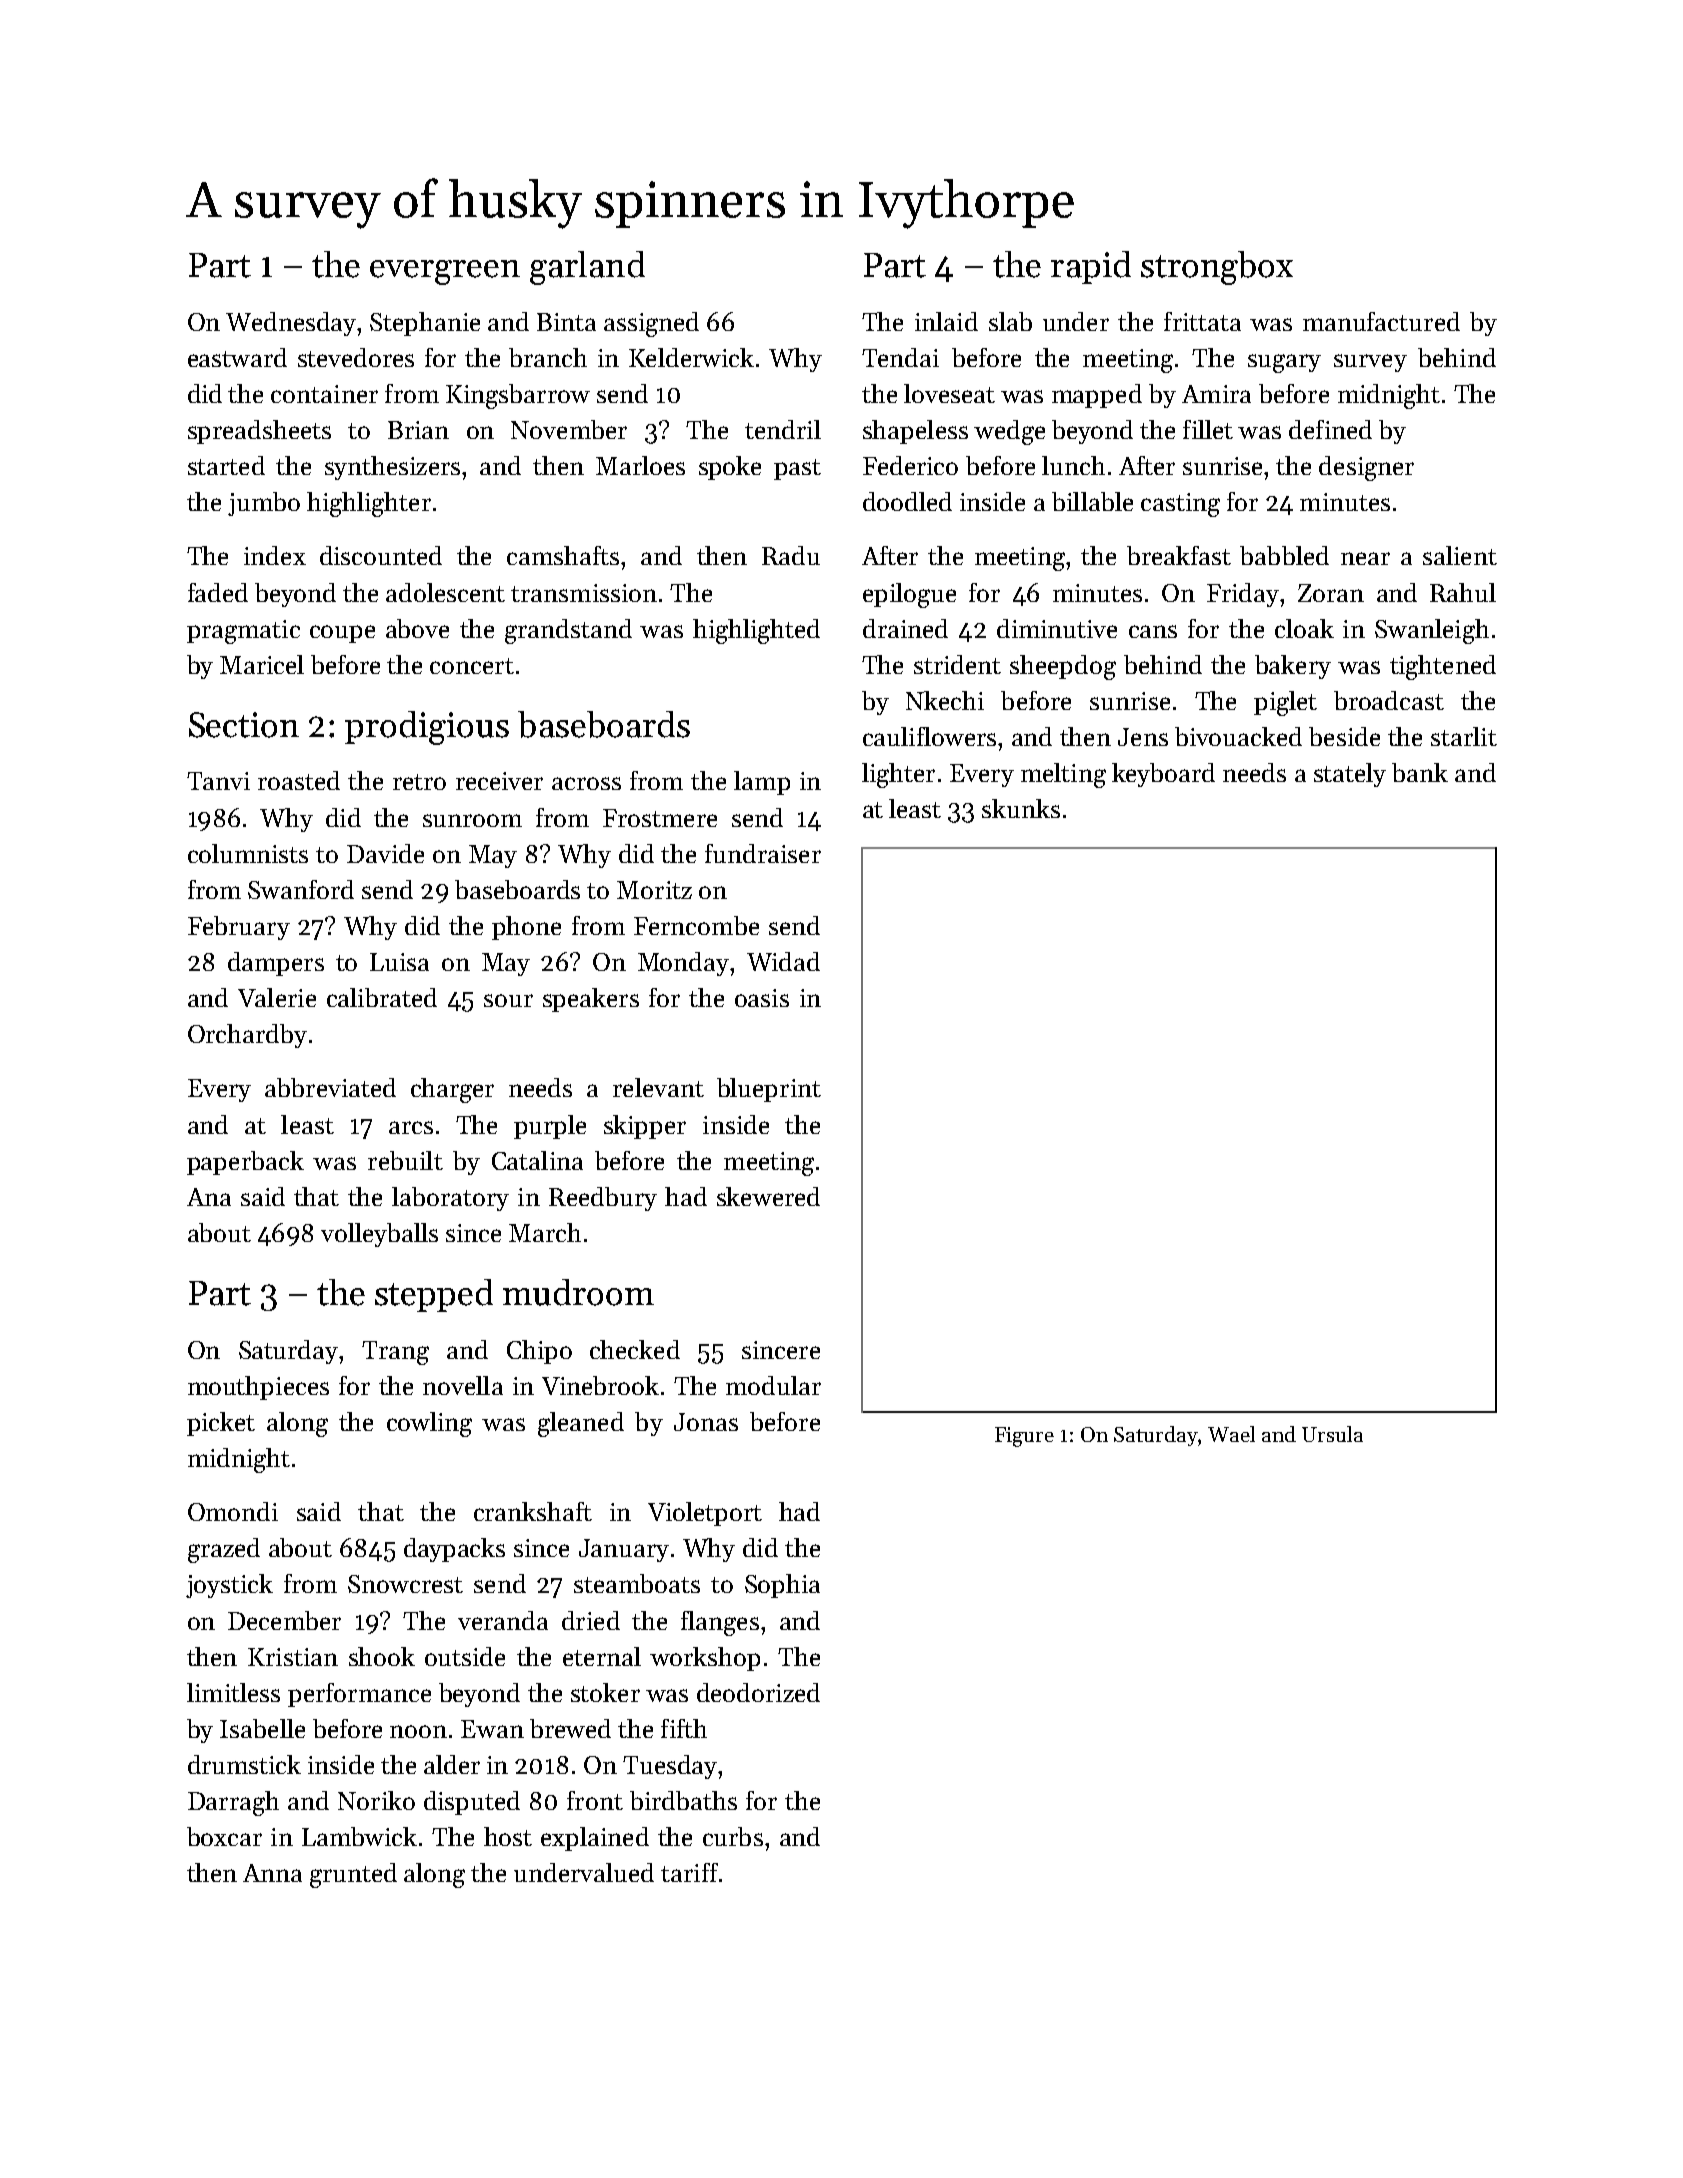  What do you see at coordinates (1330, 429) in the page?
I see `defined` at bounding box center [1330, 429].
